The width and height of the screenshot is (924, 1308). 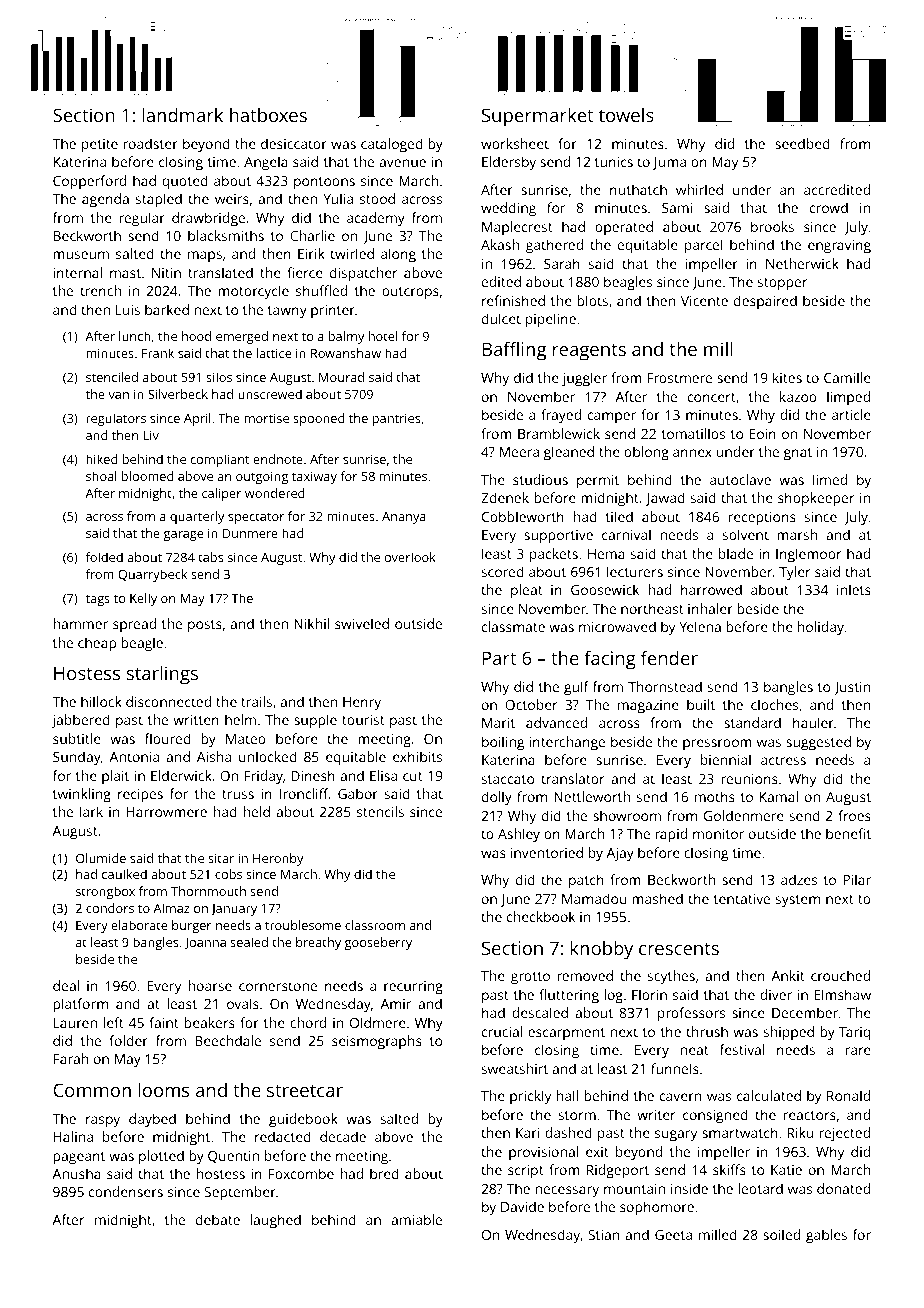 I want to click on landmark, so click(x=182, y=115).
